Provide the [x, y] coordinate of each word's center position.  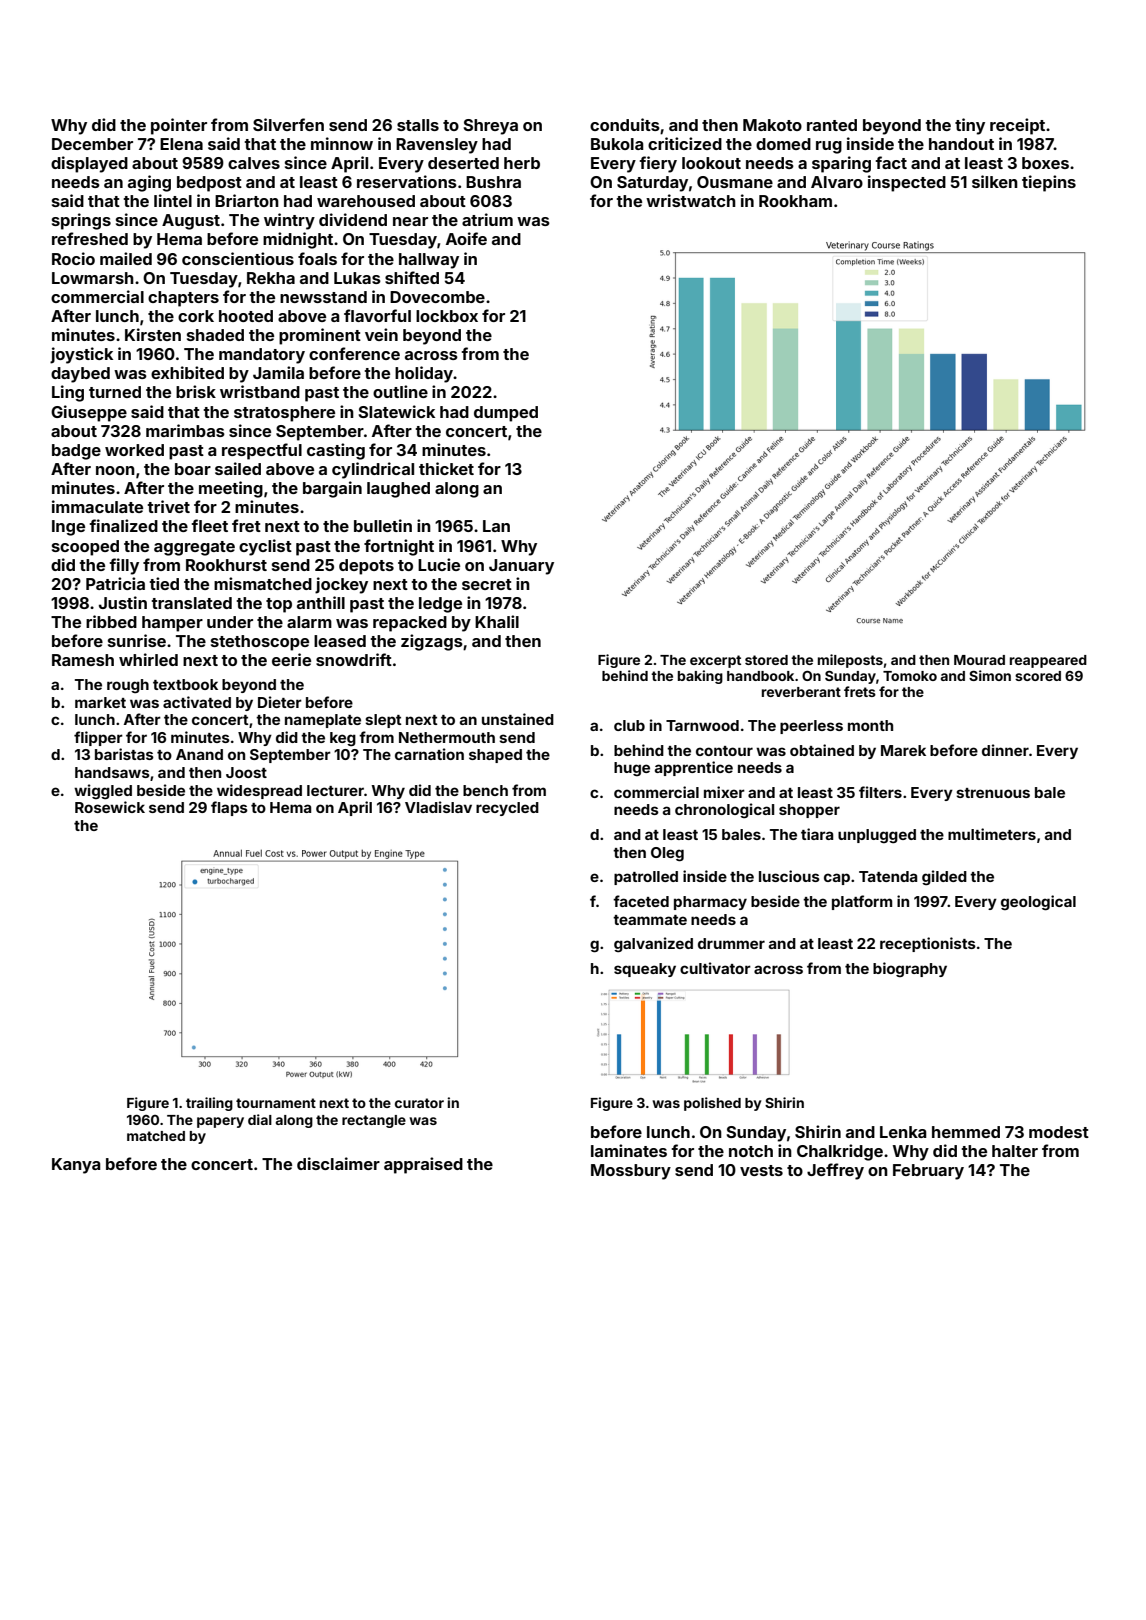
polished [712, 1104]
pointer [179, 126]
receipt [1017, 126]
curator [419, 1103]
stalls [418, 125]
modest [1059, 1132]
